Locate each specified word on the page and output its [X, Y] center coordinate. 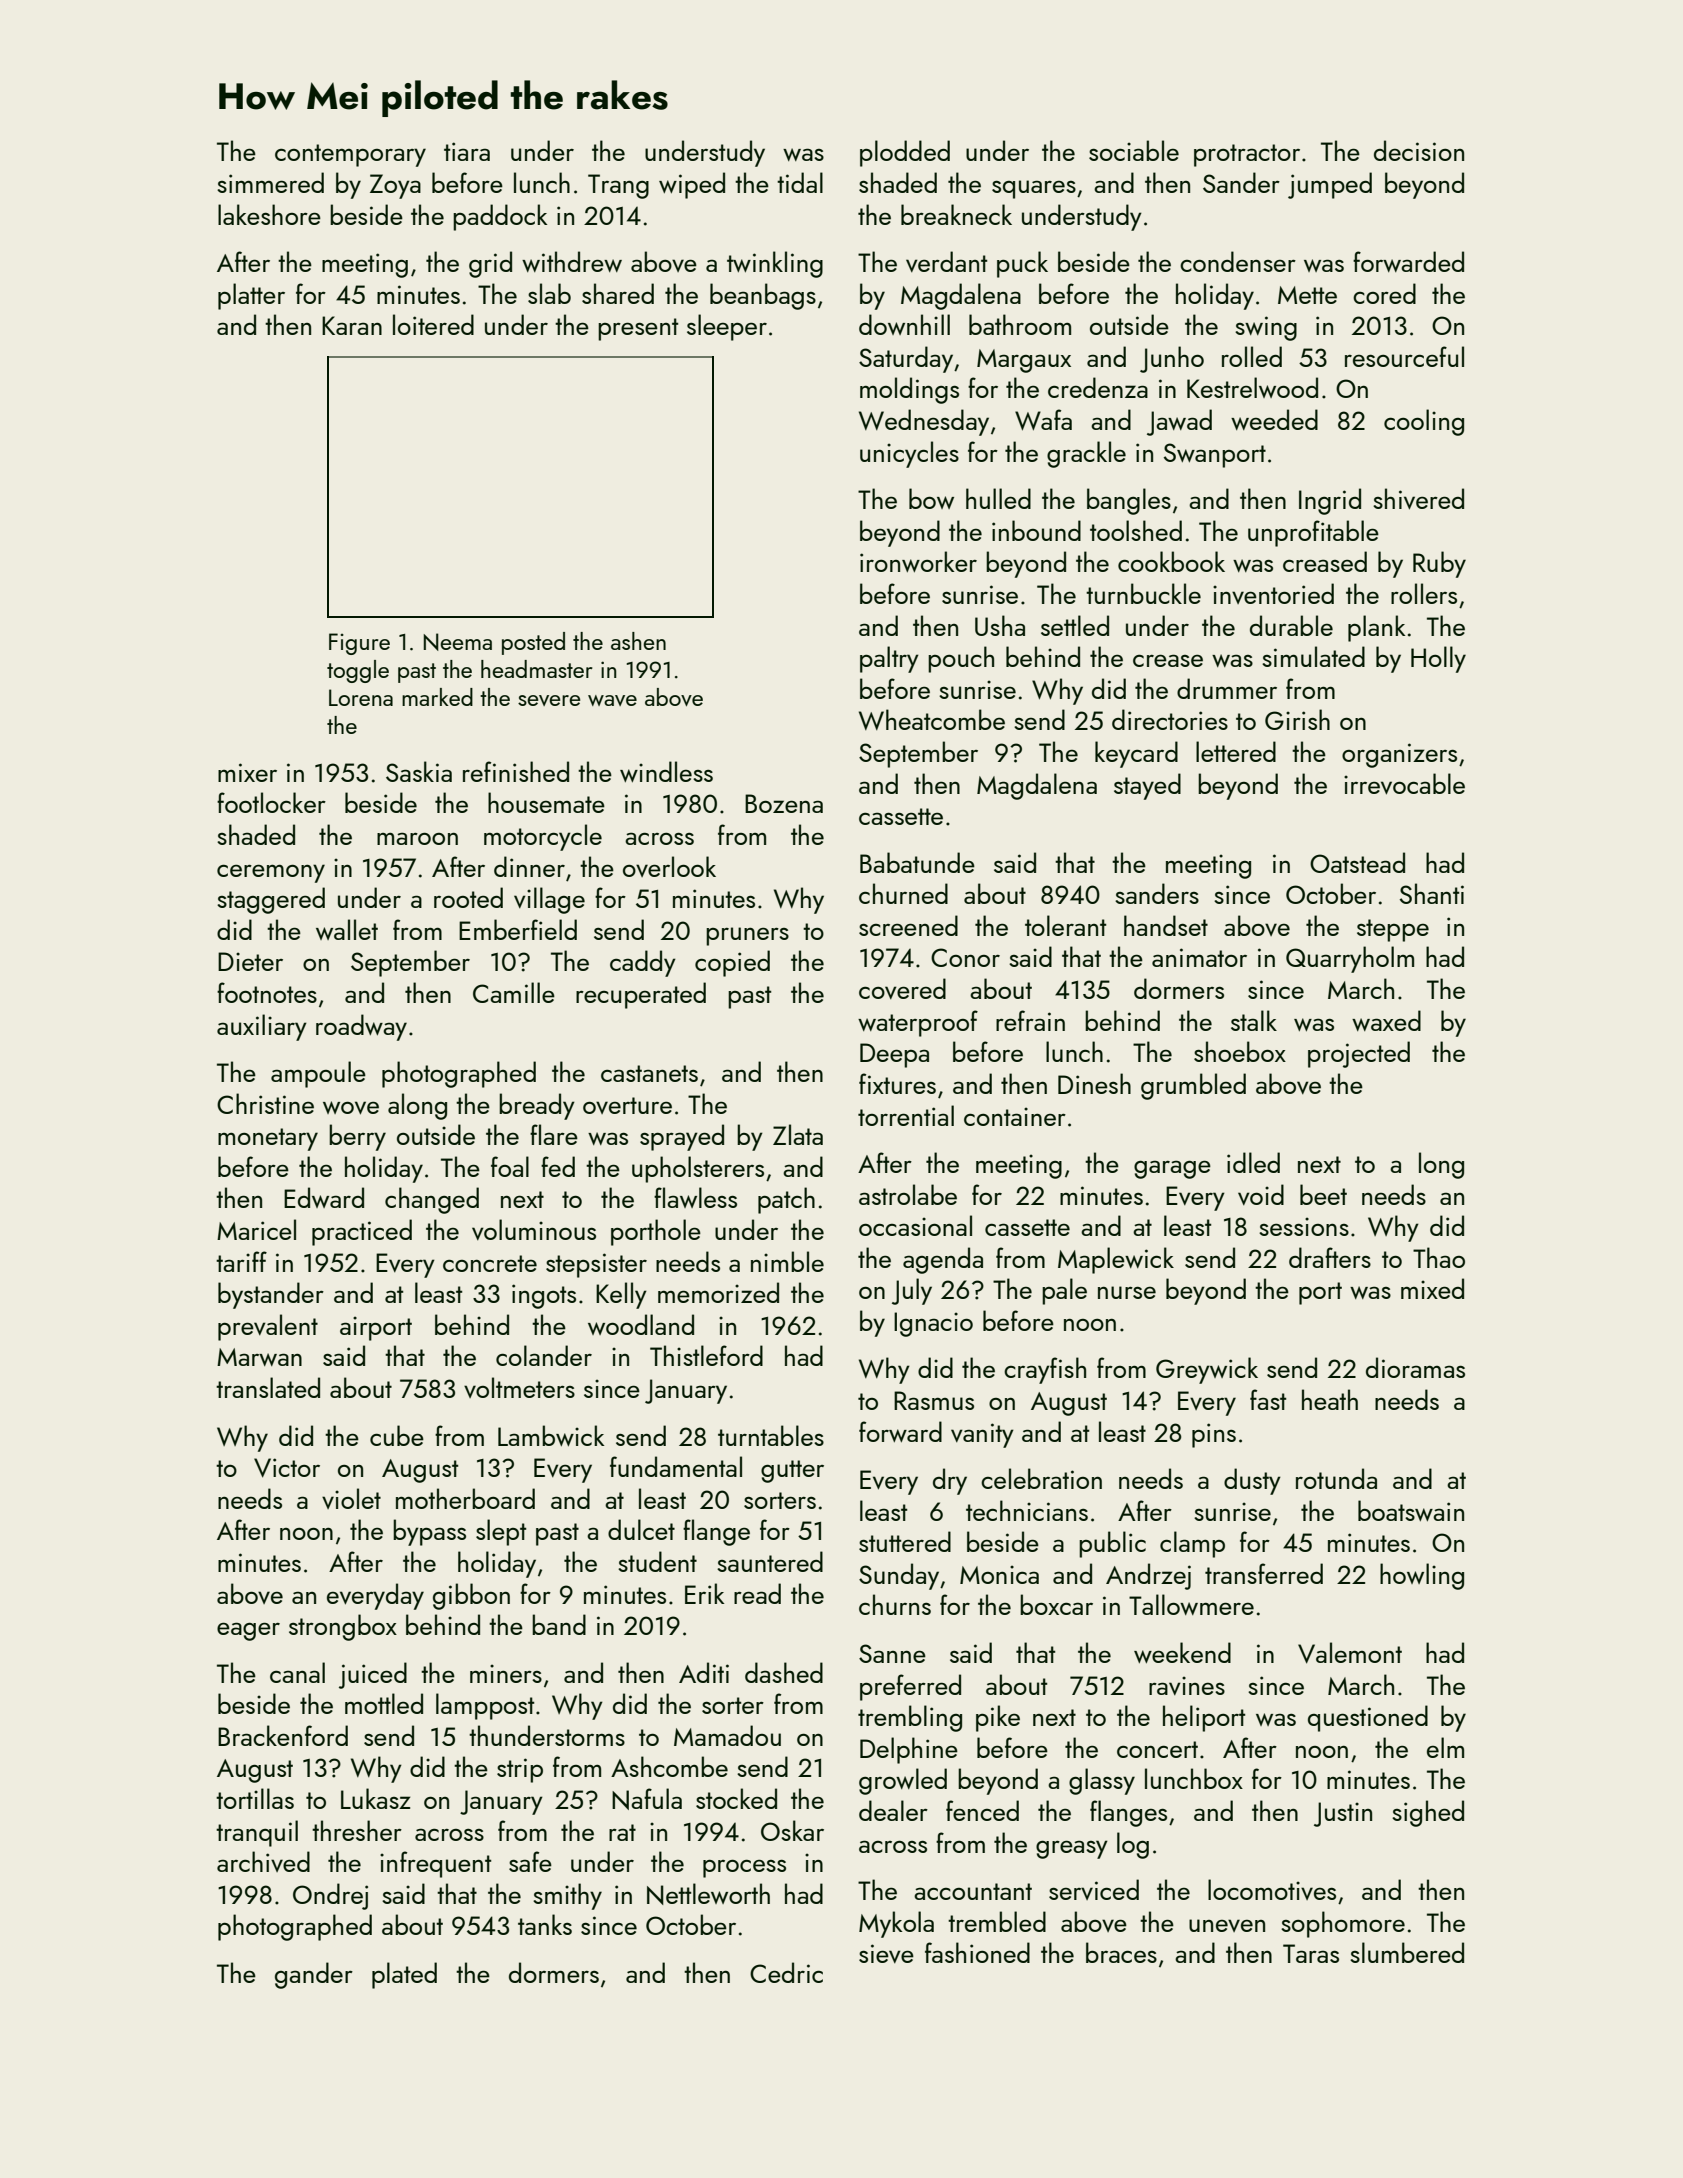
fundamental [676, 1466]
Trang [618, 186]
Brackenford [283, 1735]
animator [1199, 957]
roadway [361, 1027]
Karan [352, 325]
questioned [1368, 1718]
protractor [1247, 155]
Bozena [784, 803]
